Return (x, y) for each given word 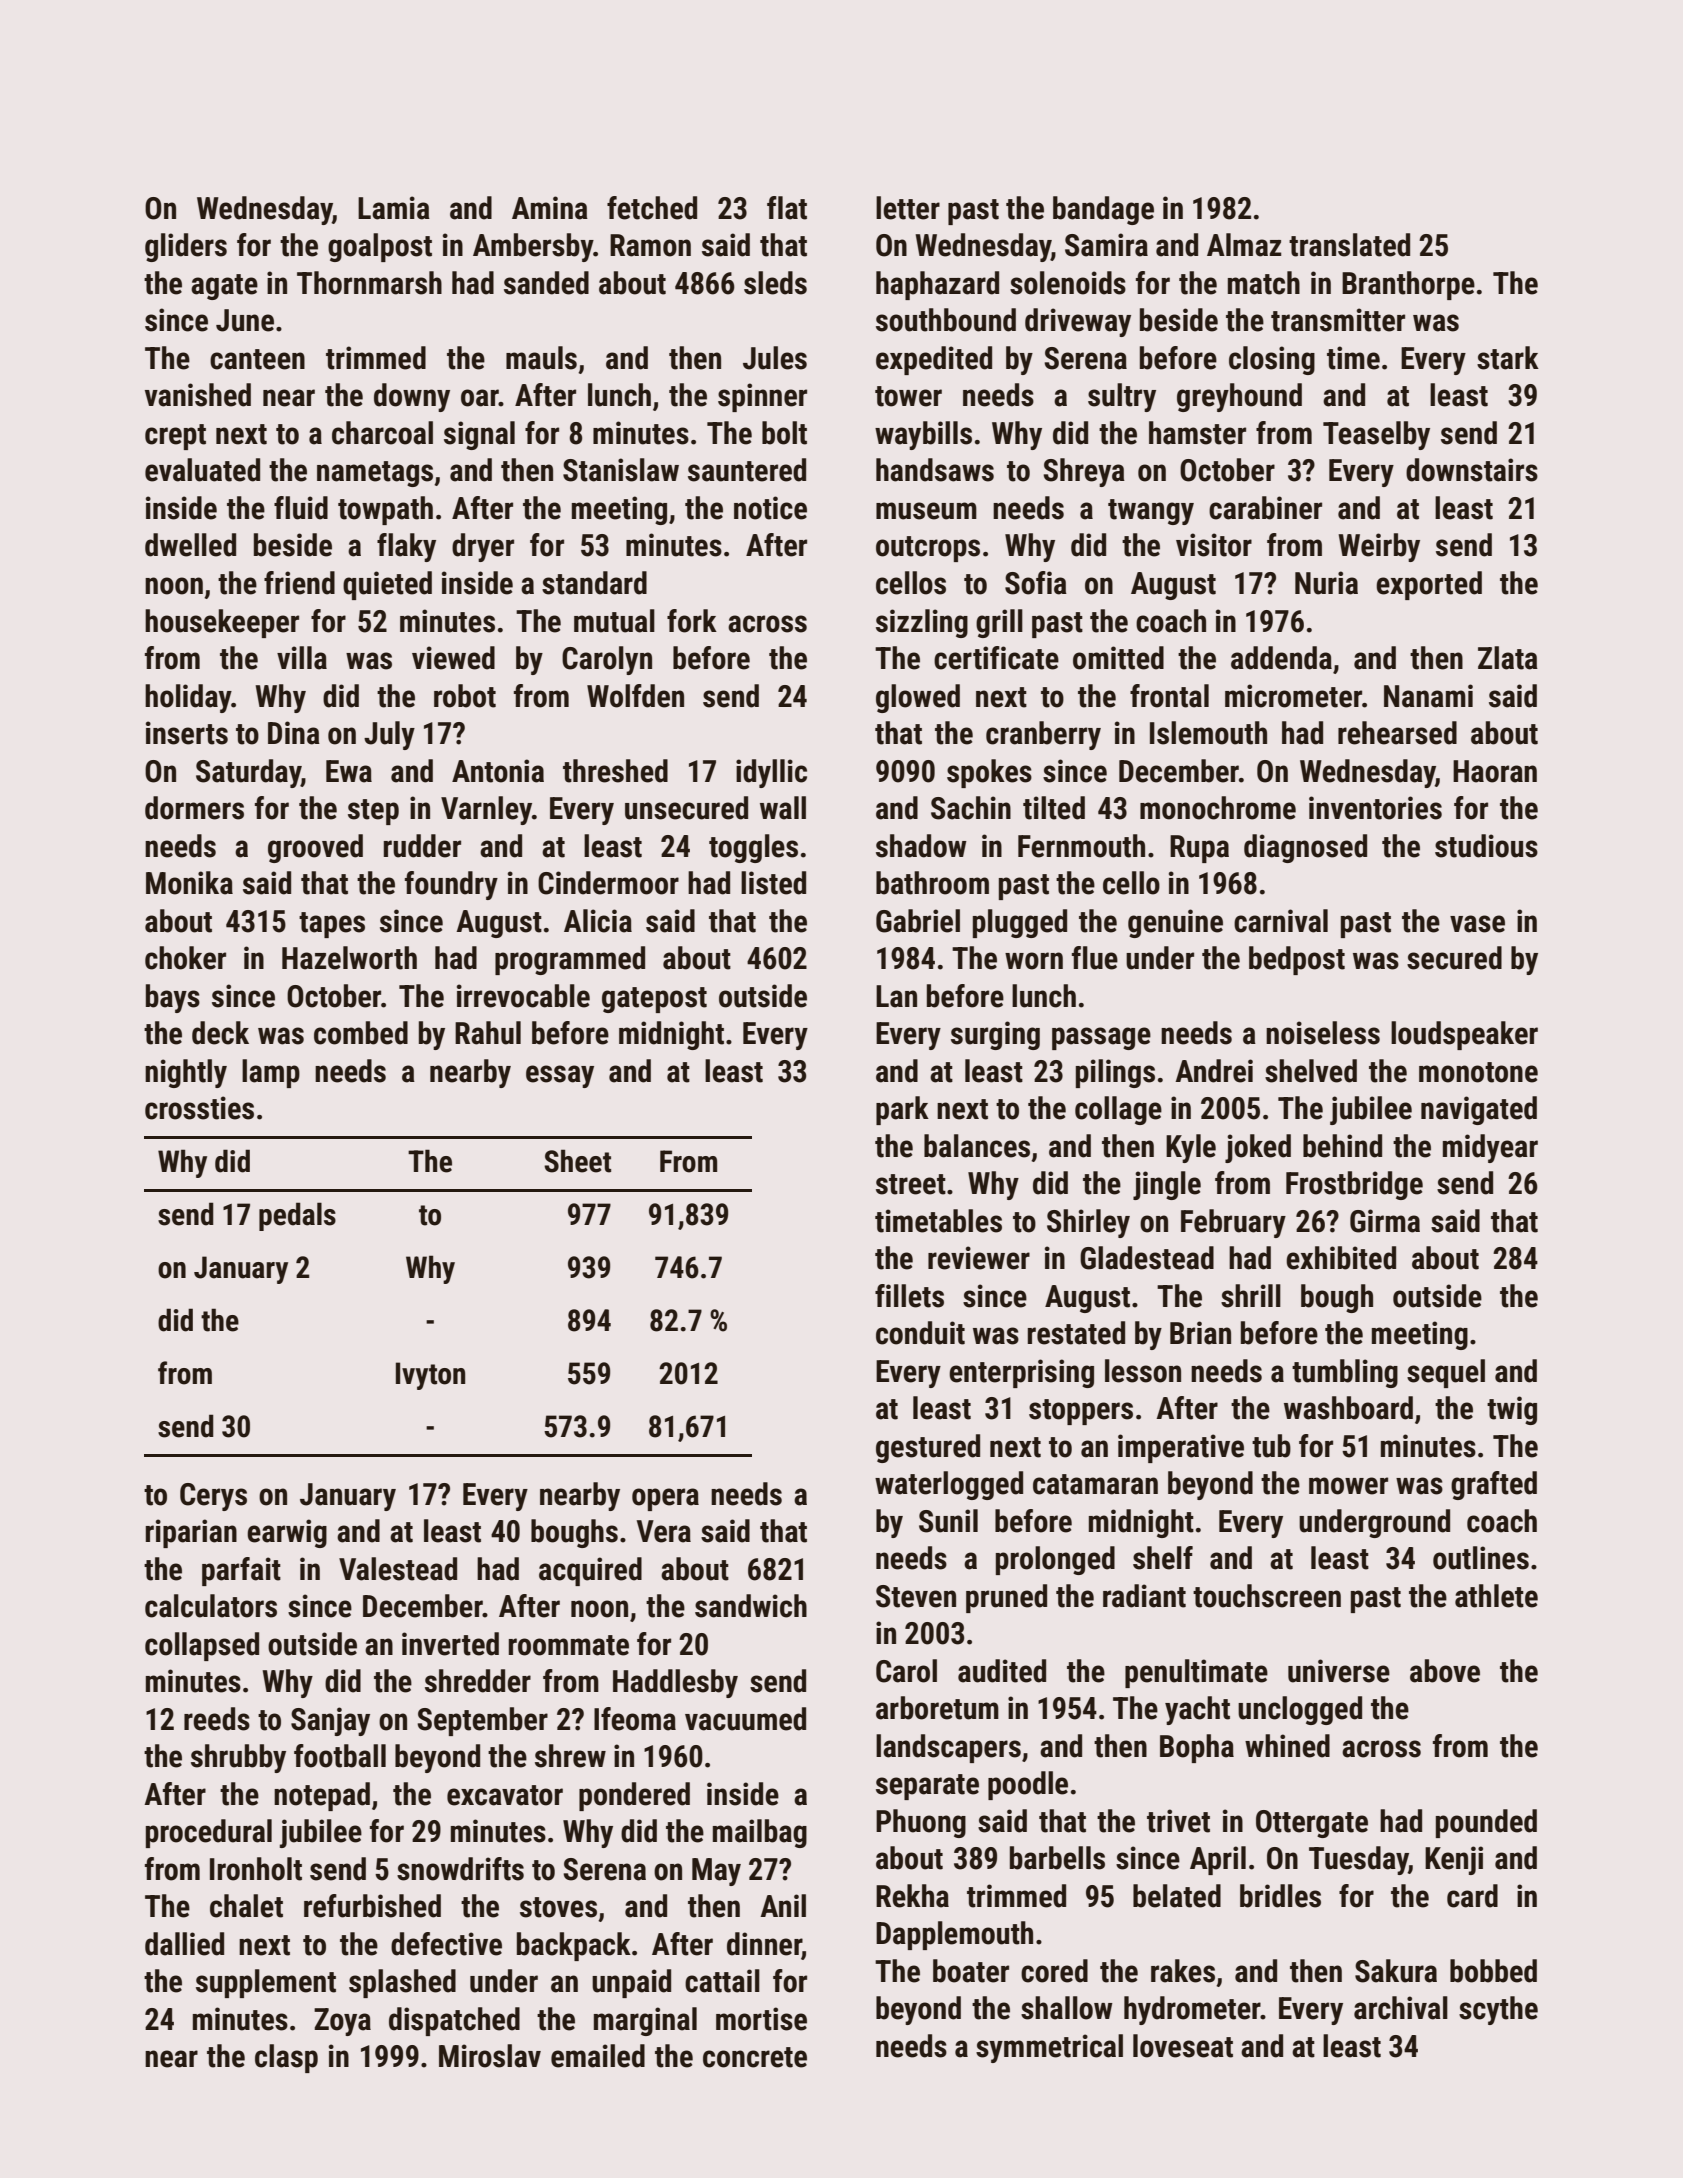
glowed (918, 698)
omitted (1118, 658)
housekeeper (222, 623)
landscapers (948, 1748)
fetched (652, 208)
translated (1349, 245)
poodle (1028, 1785)
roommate (569, 1645)
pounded (1486, 1823)
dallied (184, 1944)
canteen (257, 359)
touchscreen (1267, 1596)
